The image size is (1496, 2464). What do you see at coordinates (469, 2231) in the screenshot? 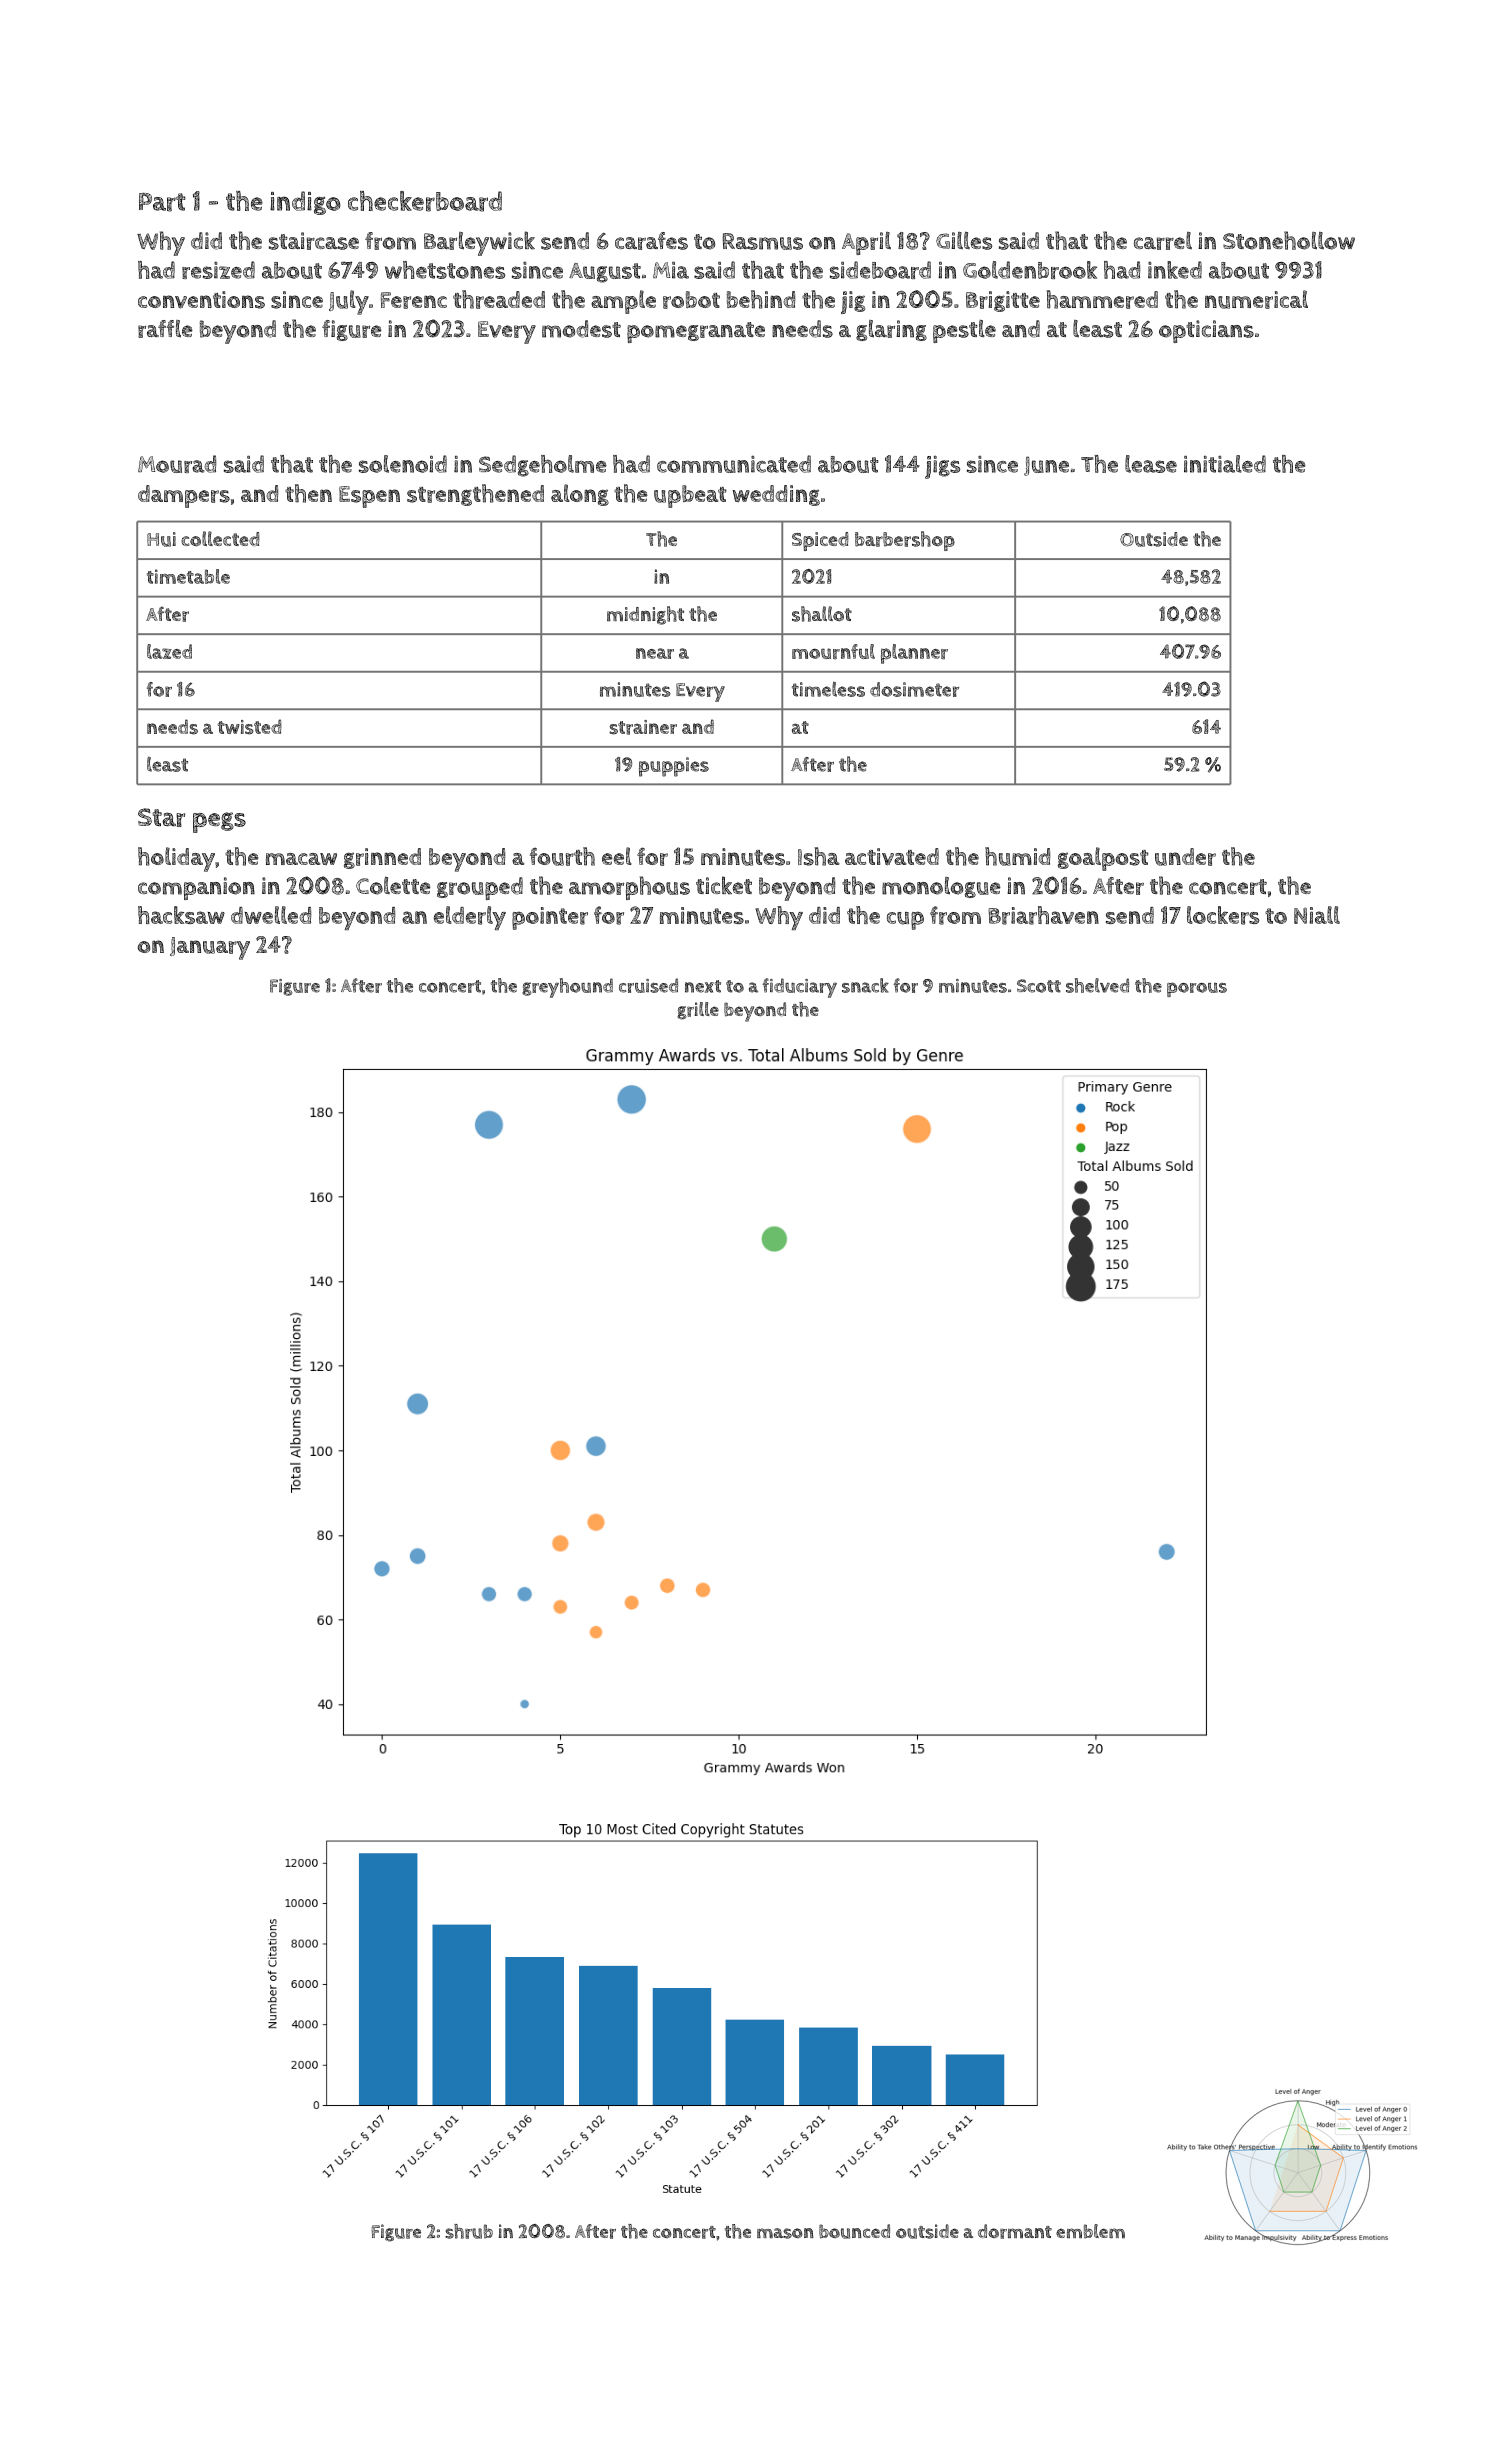
I see `shrub` at bounding box center [469, 2231].
